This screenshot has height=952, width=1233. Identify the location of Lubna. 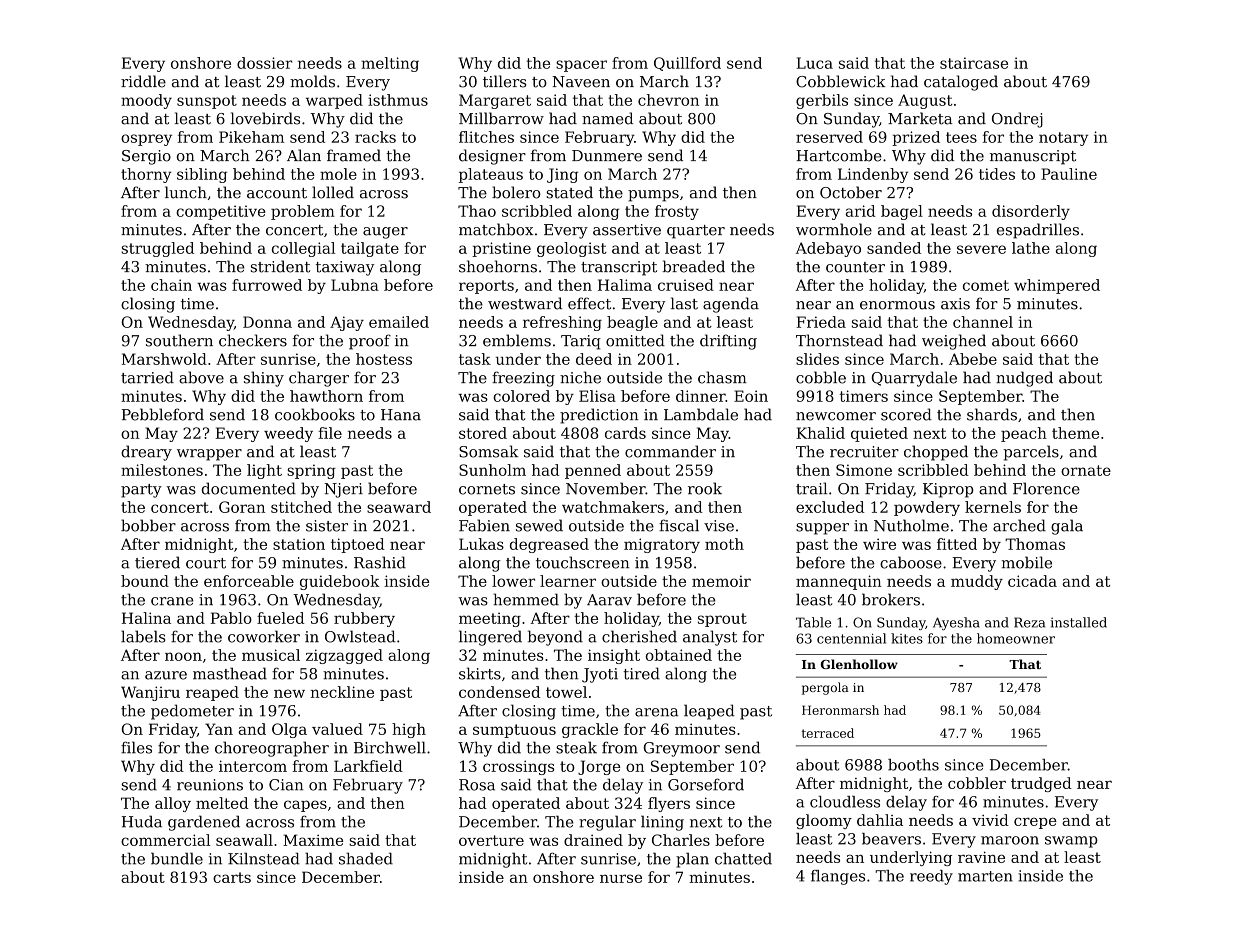
(355, 285).
